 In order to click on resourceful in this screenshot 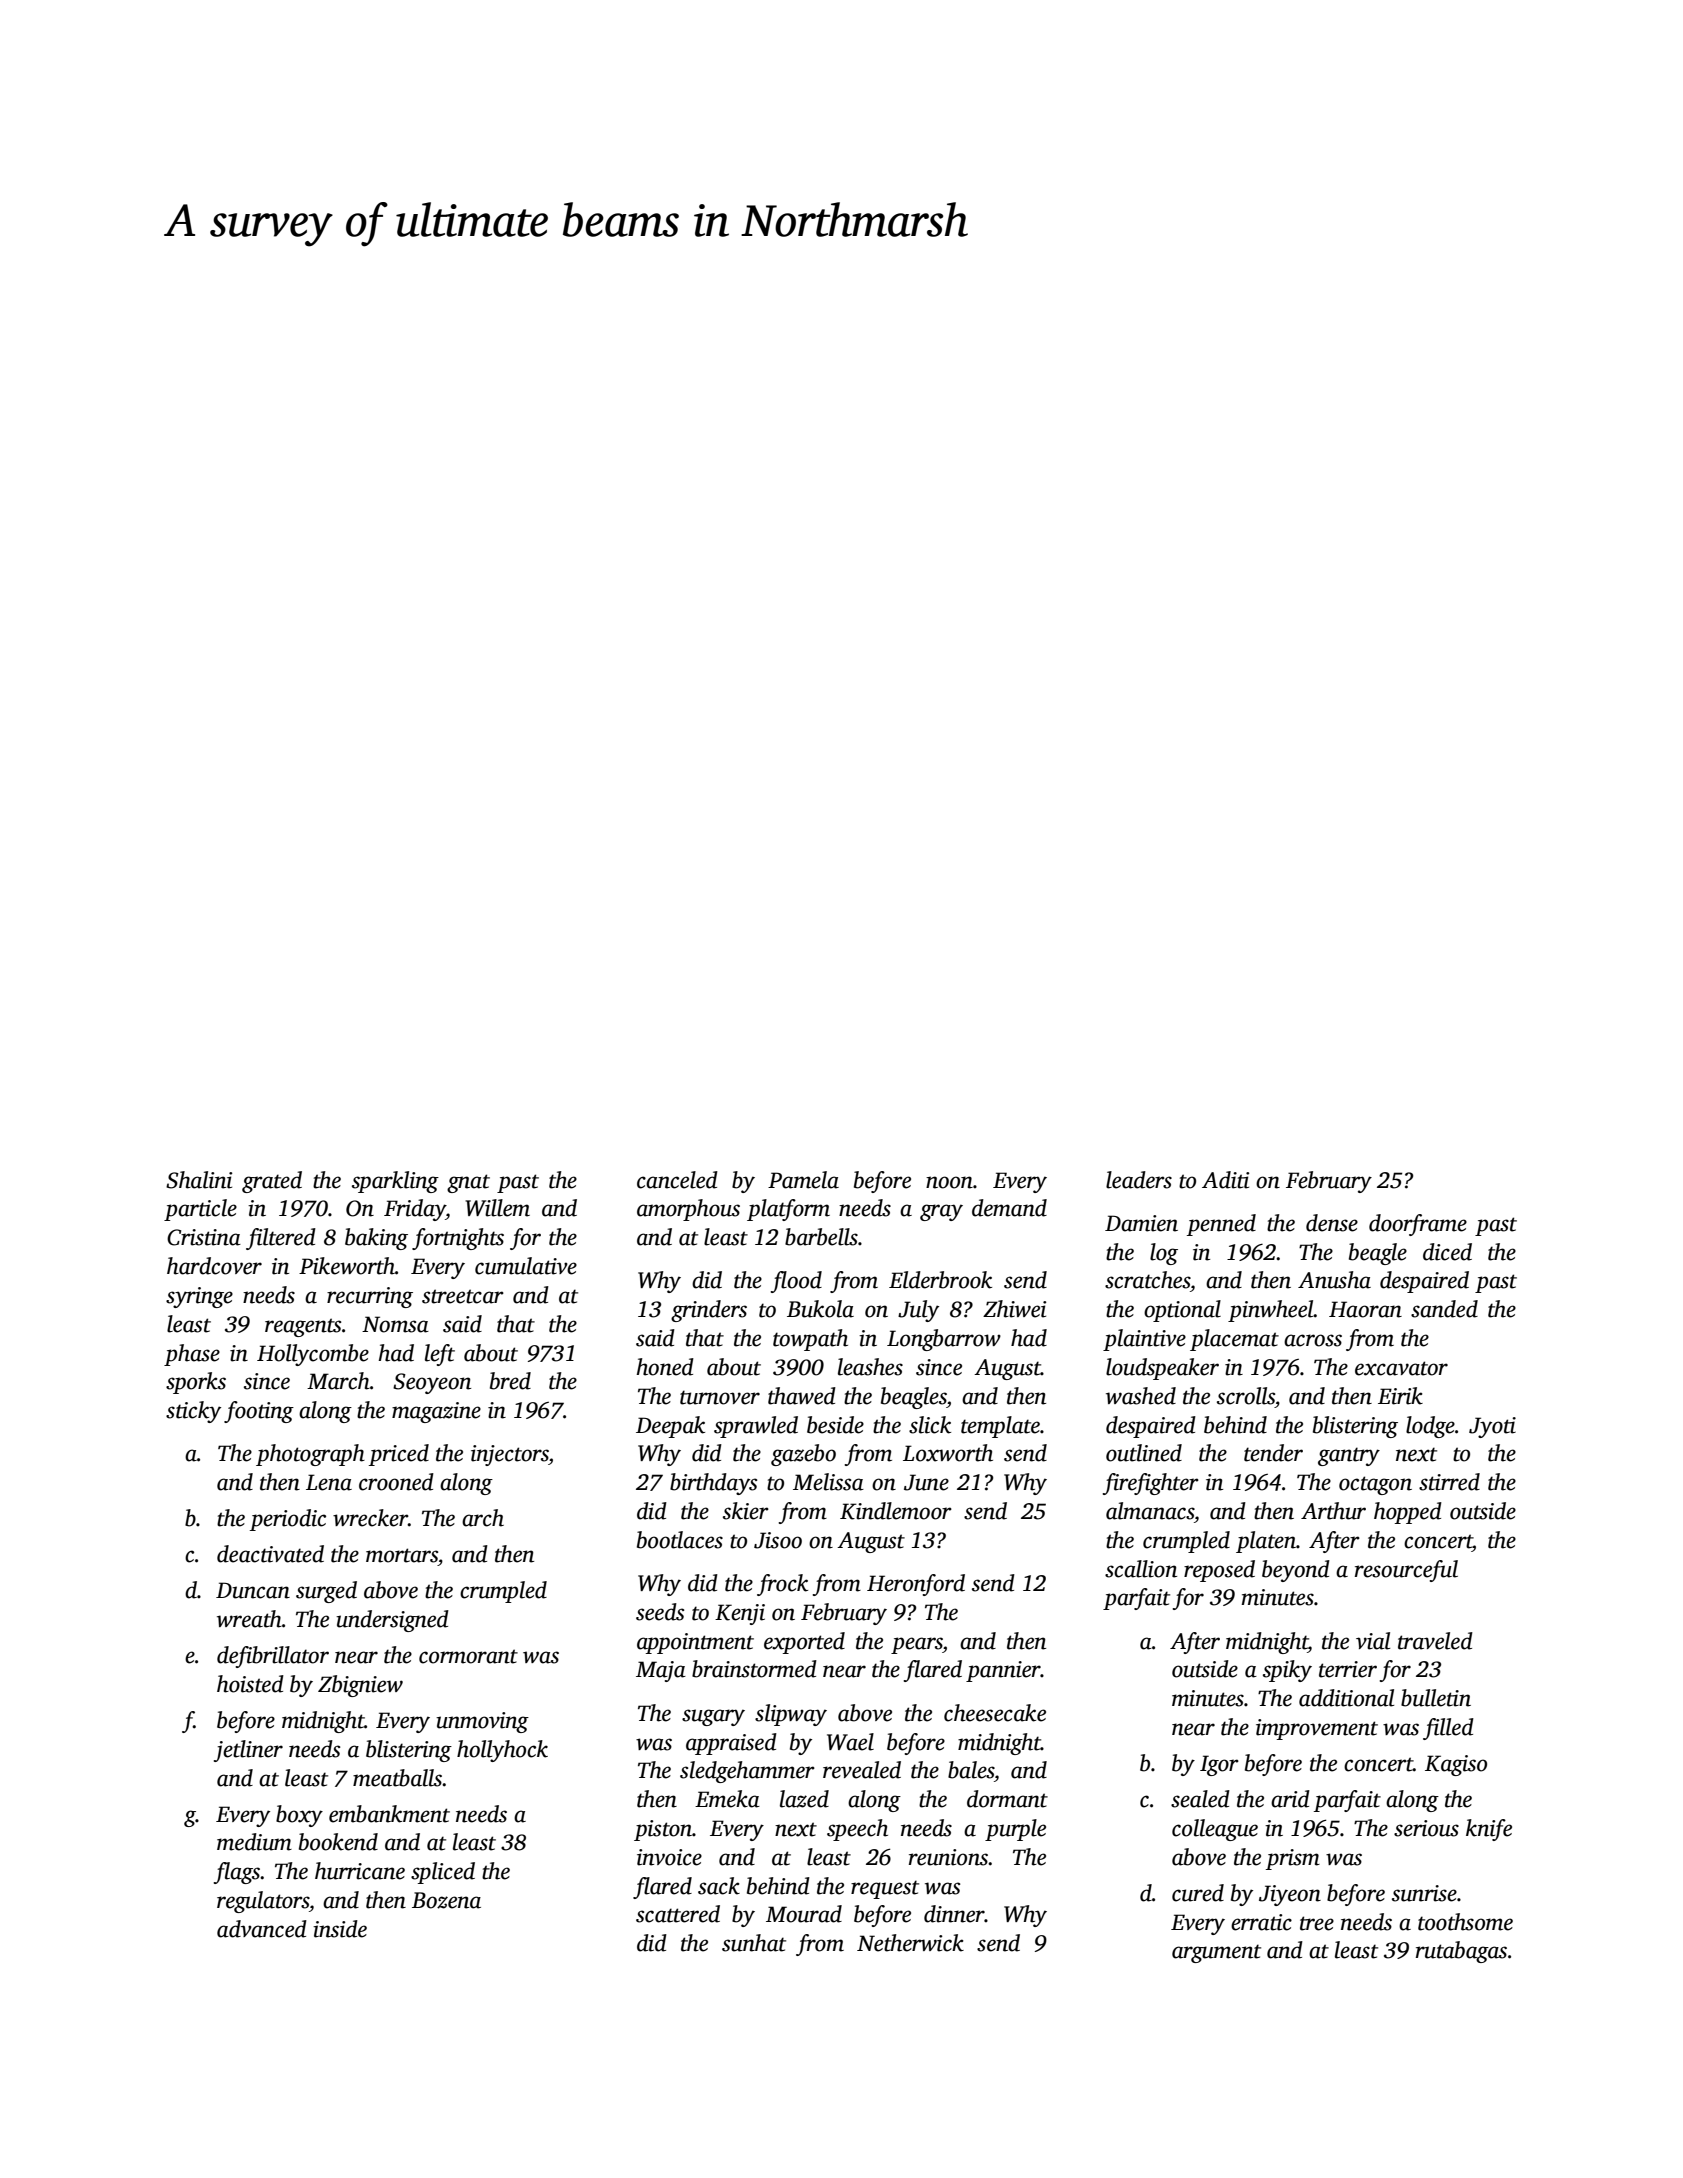, I will do `click(1406, 1571)`.
